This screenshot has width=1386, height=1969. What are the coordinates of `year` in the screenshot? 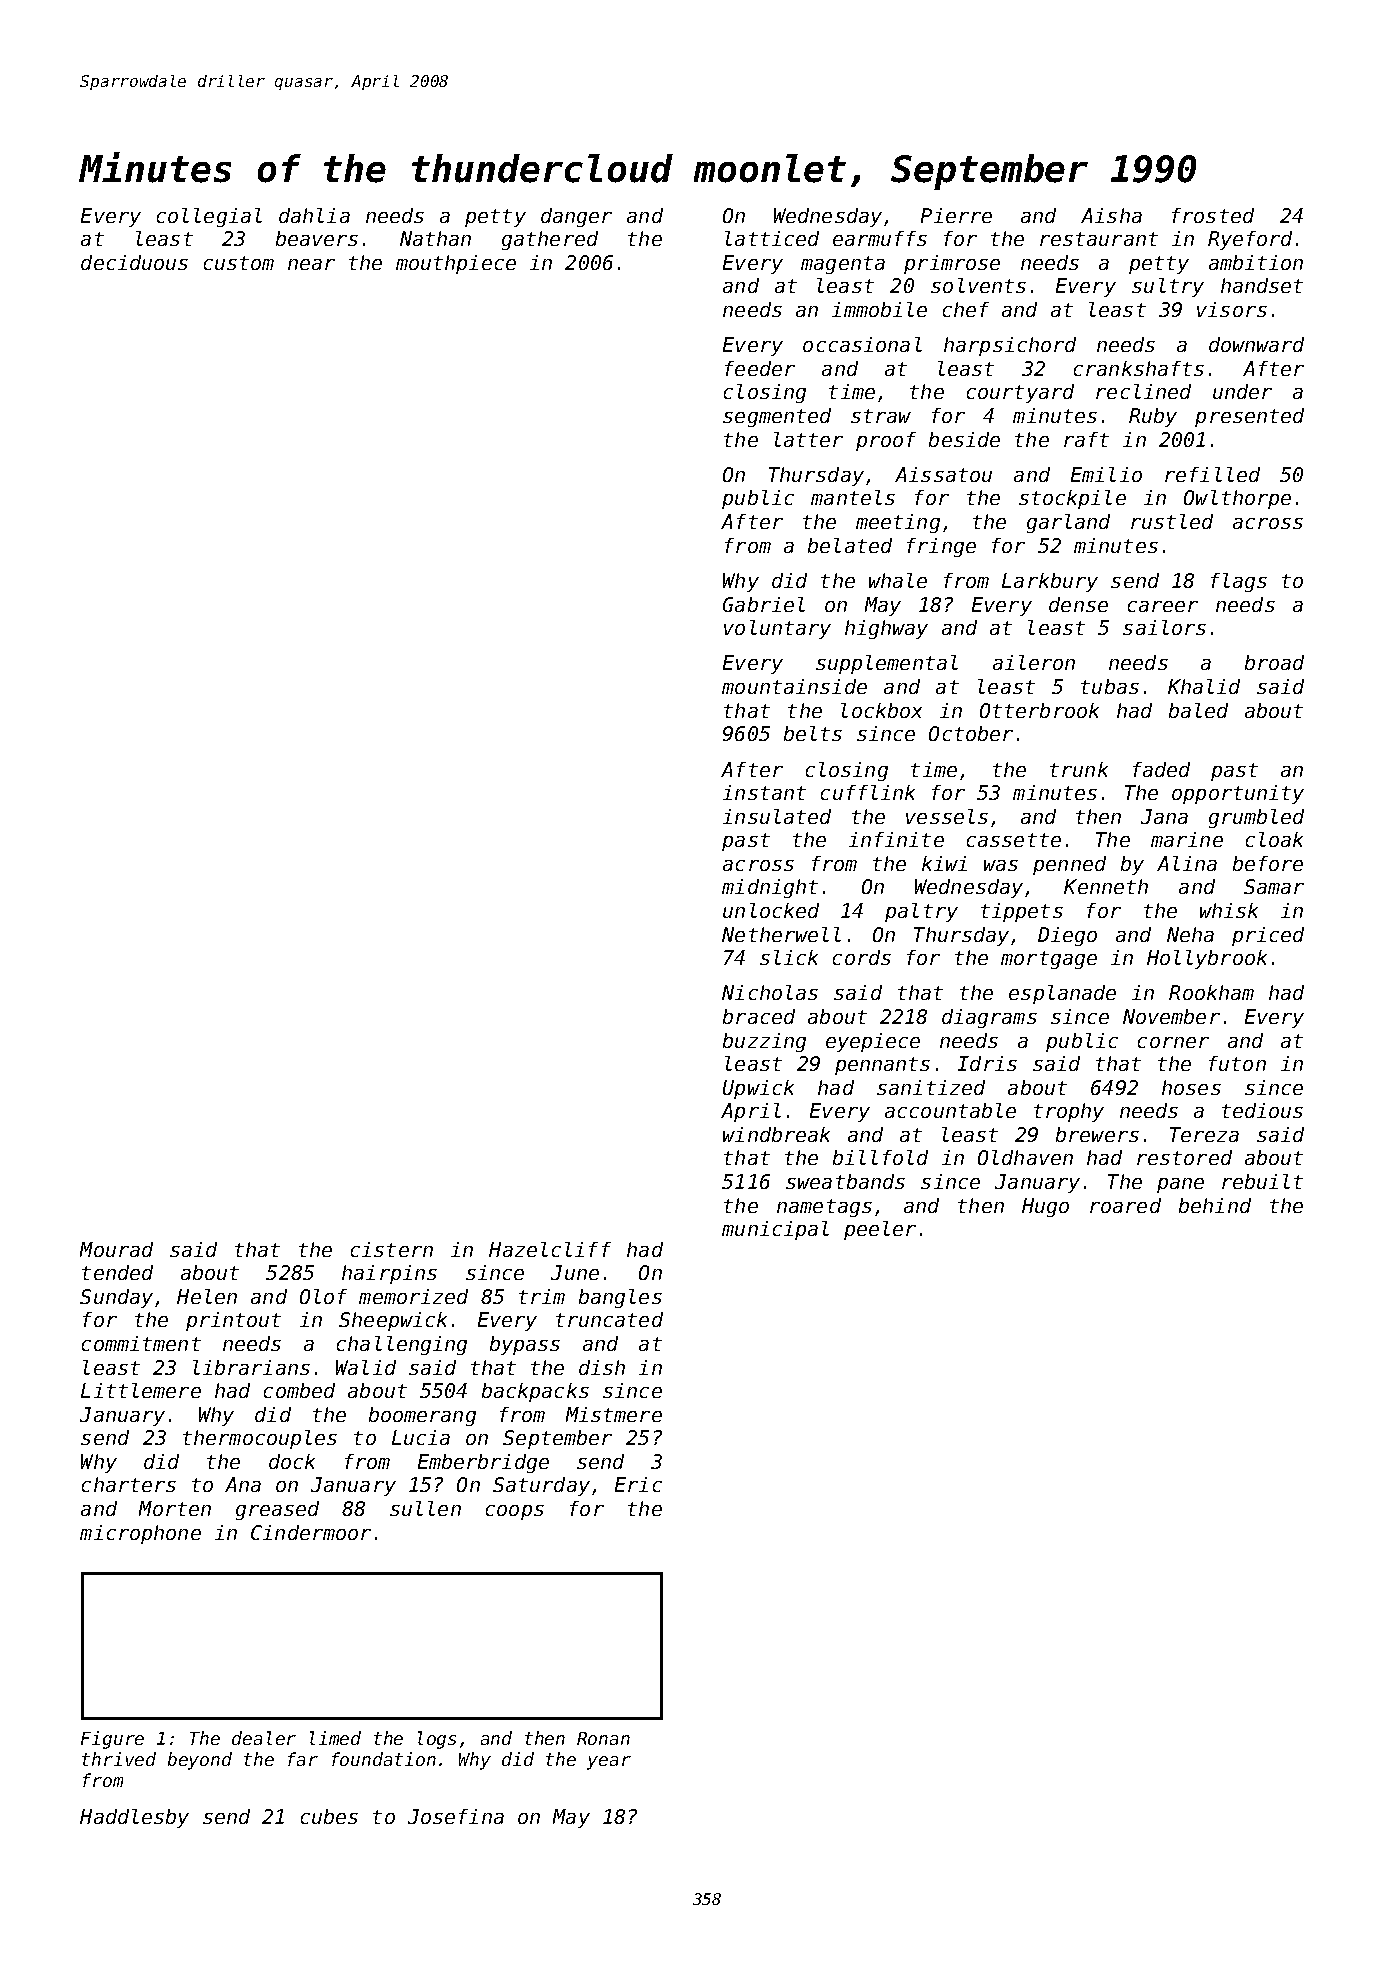 It's located at (609, 1763).
